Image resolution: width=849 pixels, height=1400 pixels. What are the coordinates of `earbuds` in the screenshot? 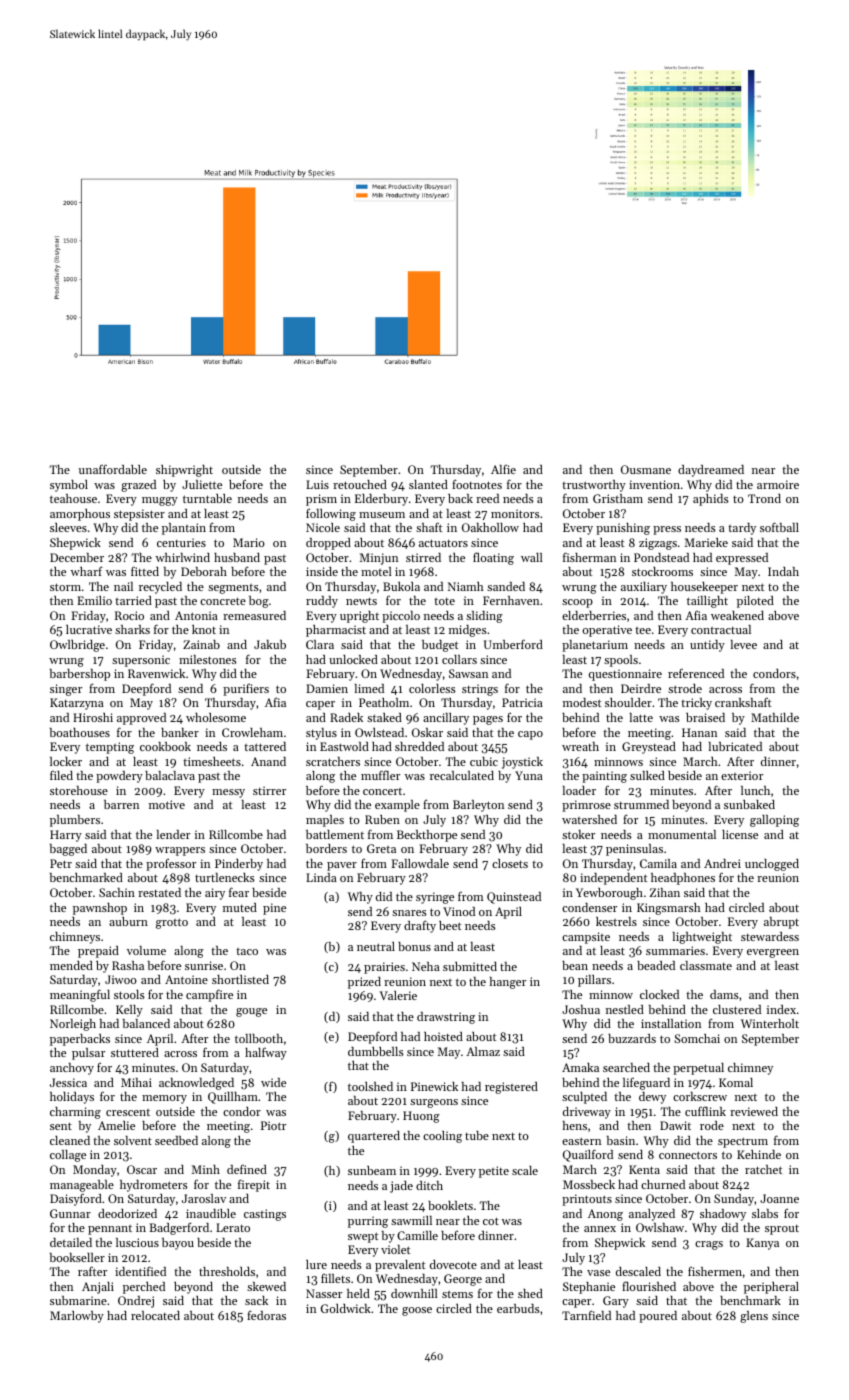 It's located at (518, 1308).
